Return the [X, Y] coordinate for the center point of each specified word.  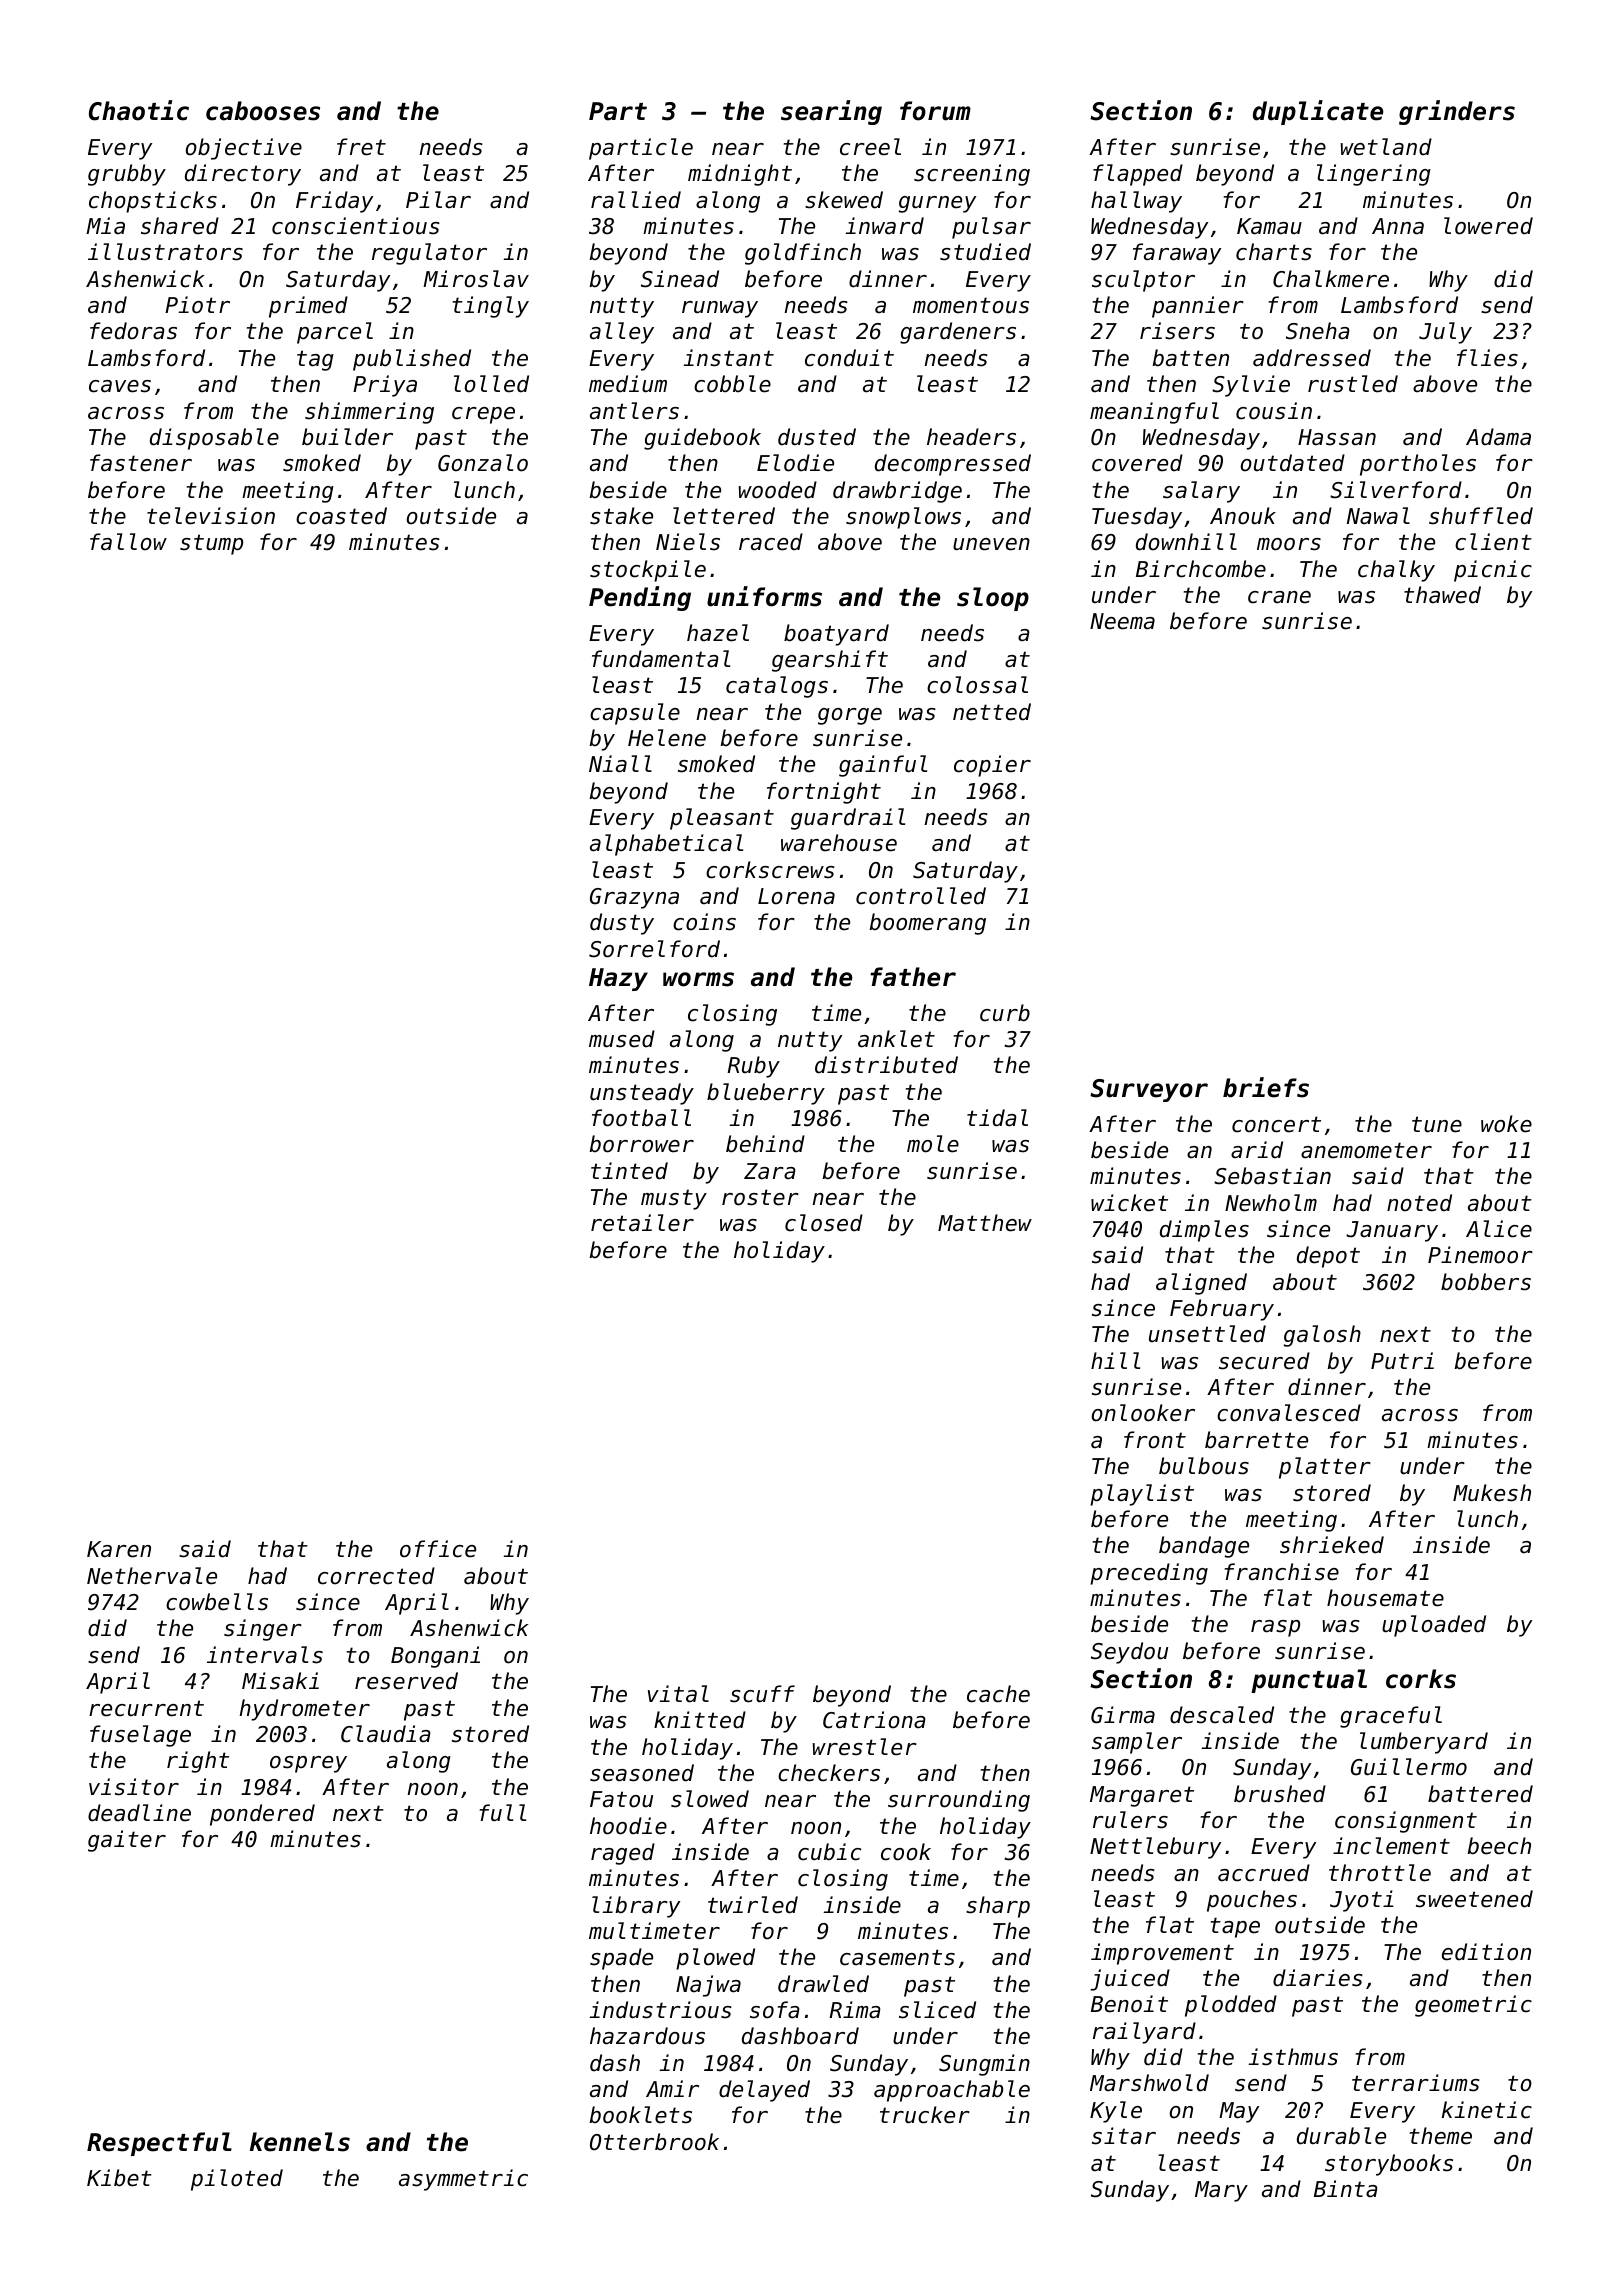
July [1445, 333]
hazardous [647, 2036]
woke [1506, 1124]
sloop [993, 599]
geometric [1473, 2006]
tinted [629, 1171]
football [641, 1118]
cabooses [263, 111]
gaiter [127, 1841]
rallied [636, 200]
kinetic [1487, 2110]
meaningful [1154, 413]
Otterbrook [654, 2142]
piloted [237, 2180]
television [211, 516]
